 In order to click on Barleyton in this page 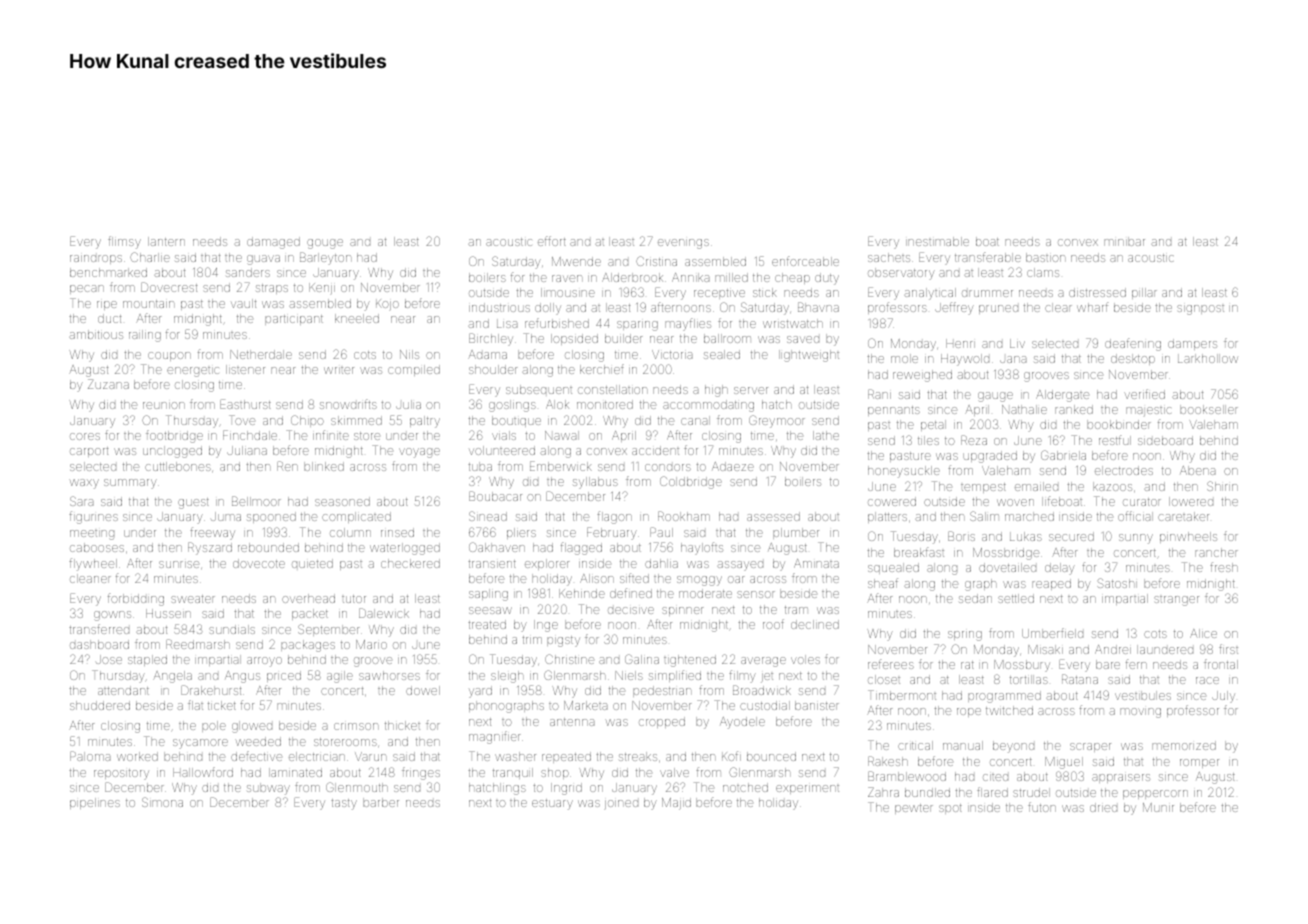, I will do `click(325, 258)`.
